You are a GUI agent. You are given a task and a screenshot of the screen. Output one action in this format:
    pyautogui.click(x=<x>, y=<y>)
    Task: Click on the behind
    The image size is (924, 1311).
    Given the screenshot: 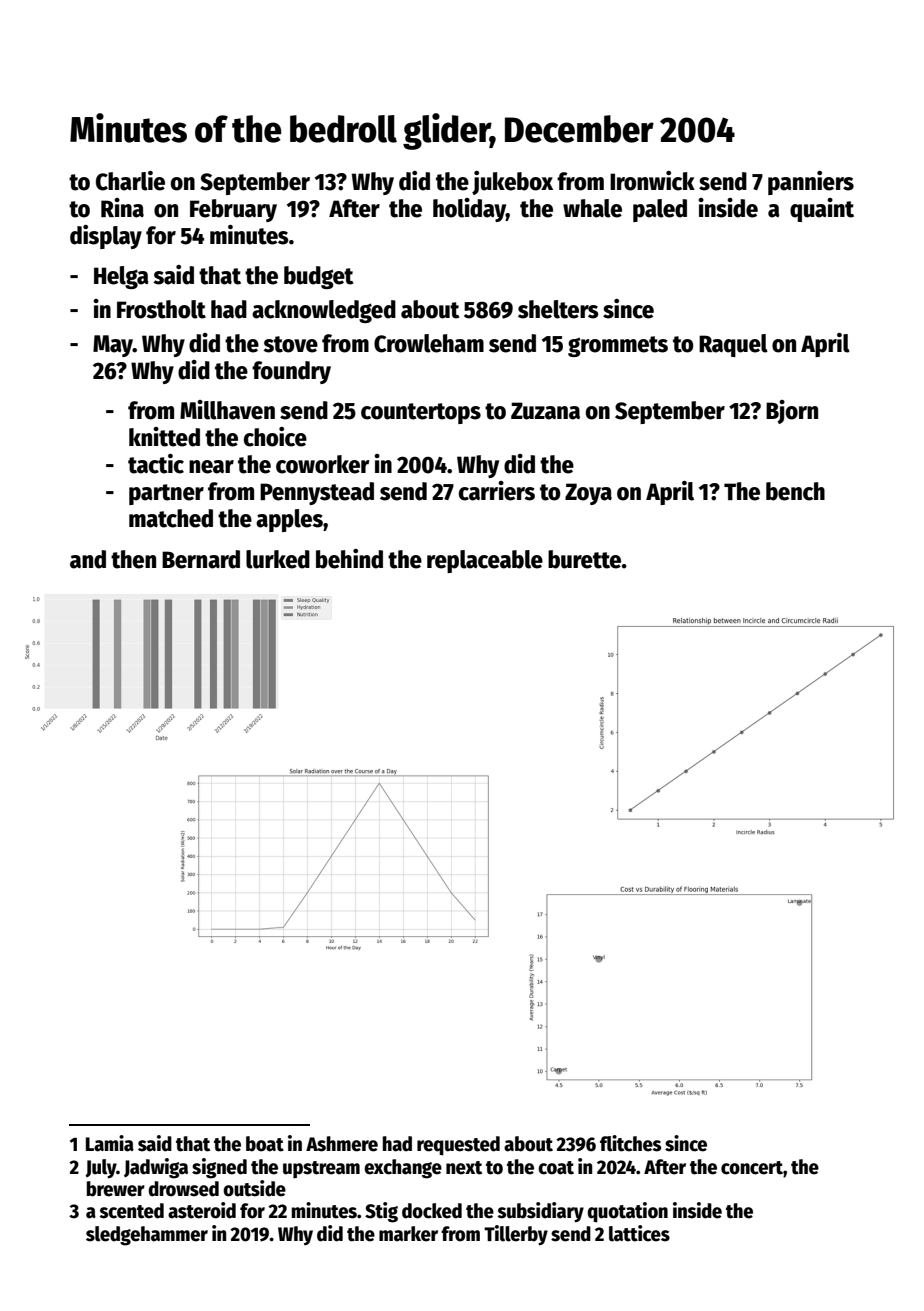 What is the action you would take?
    pyautogui.click(x=349, y=559)
